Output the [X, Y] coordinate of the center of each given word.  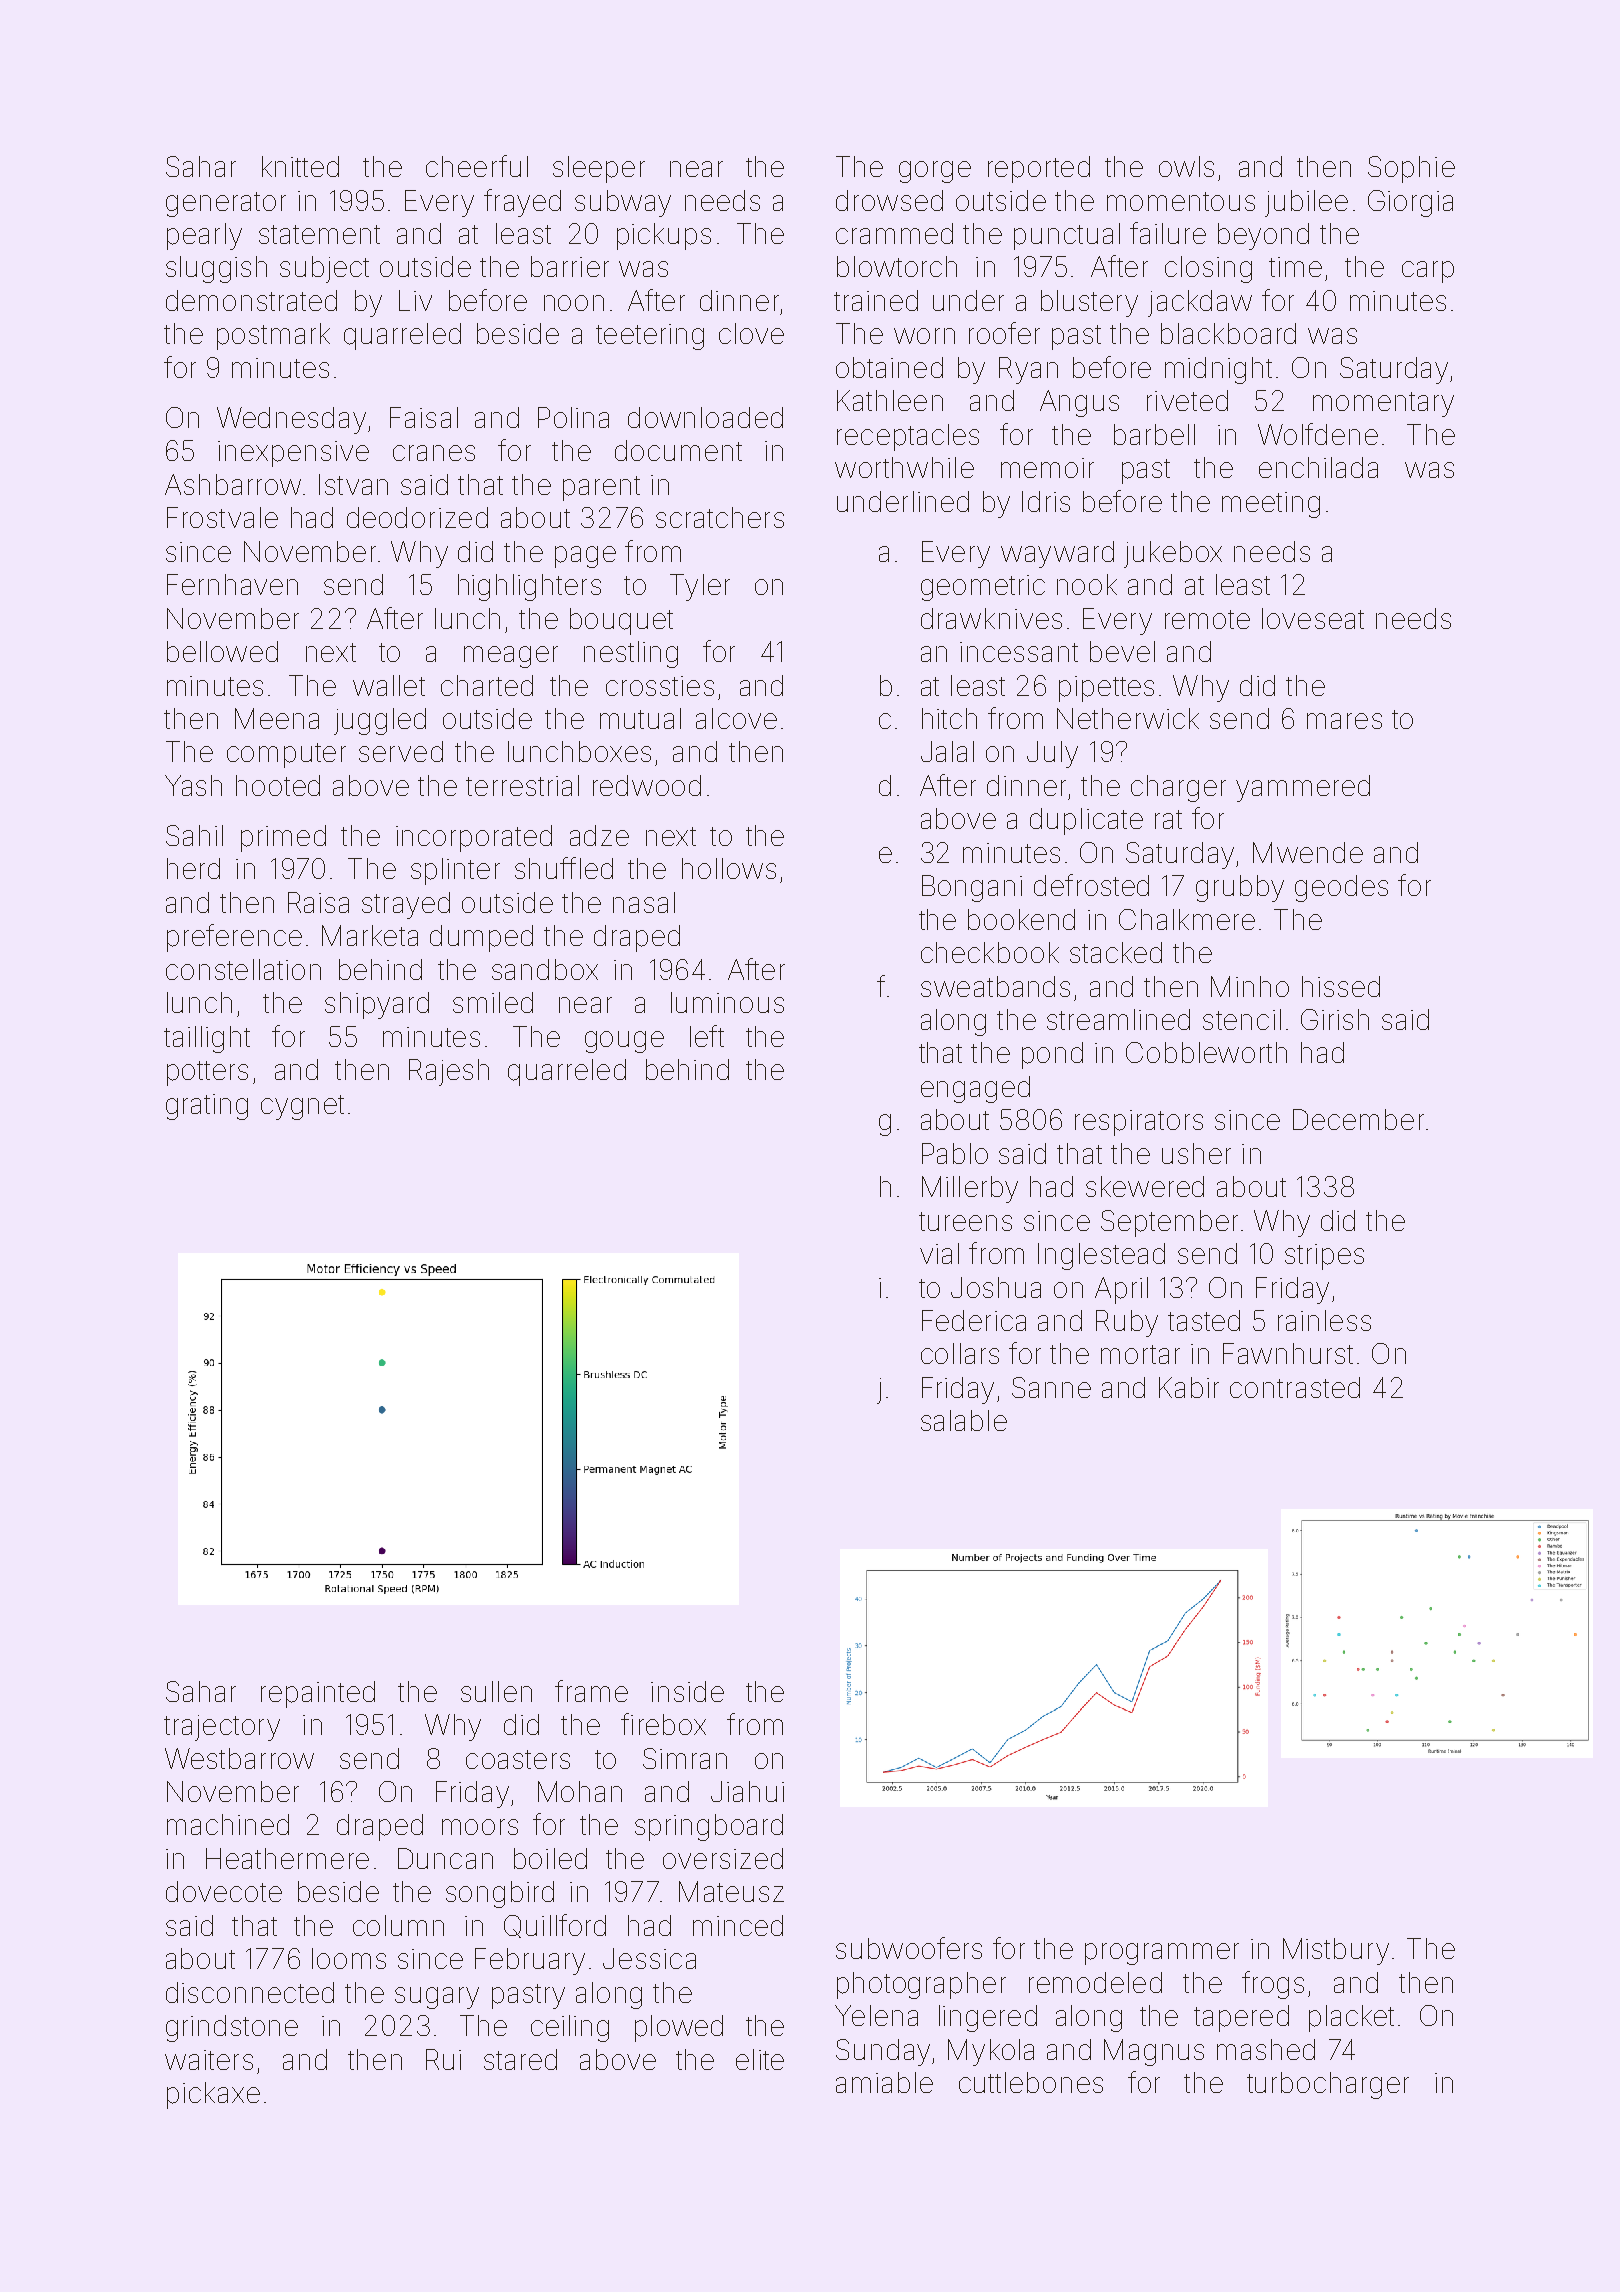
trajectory [222, 1728]
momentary [1383, 404]
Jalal [947, 751]
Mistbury [1336, 1951]
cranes [434, 453]
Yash [193, 785]
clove [751, 333]
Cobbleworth [1206, 1052]
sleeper [599, 169]
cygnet [302, 1107]
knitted [300, 166]
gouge [624, 1042]
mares [1344, 721]
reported [1039, 169]
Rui [443, 2059]
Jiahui [747, 1791]
